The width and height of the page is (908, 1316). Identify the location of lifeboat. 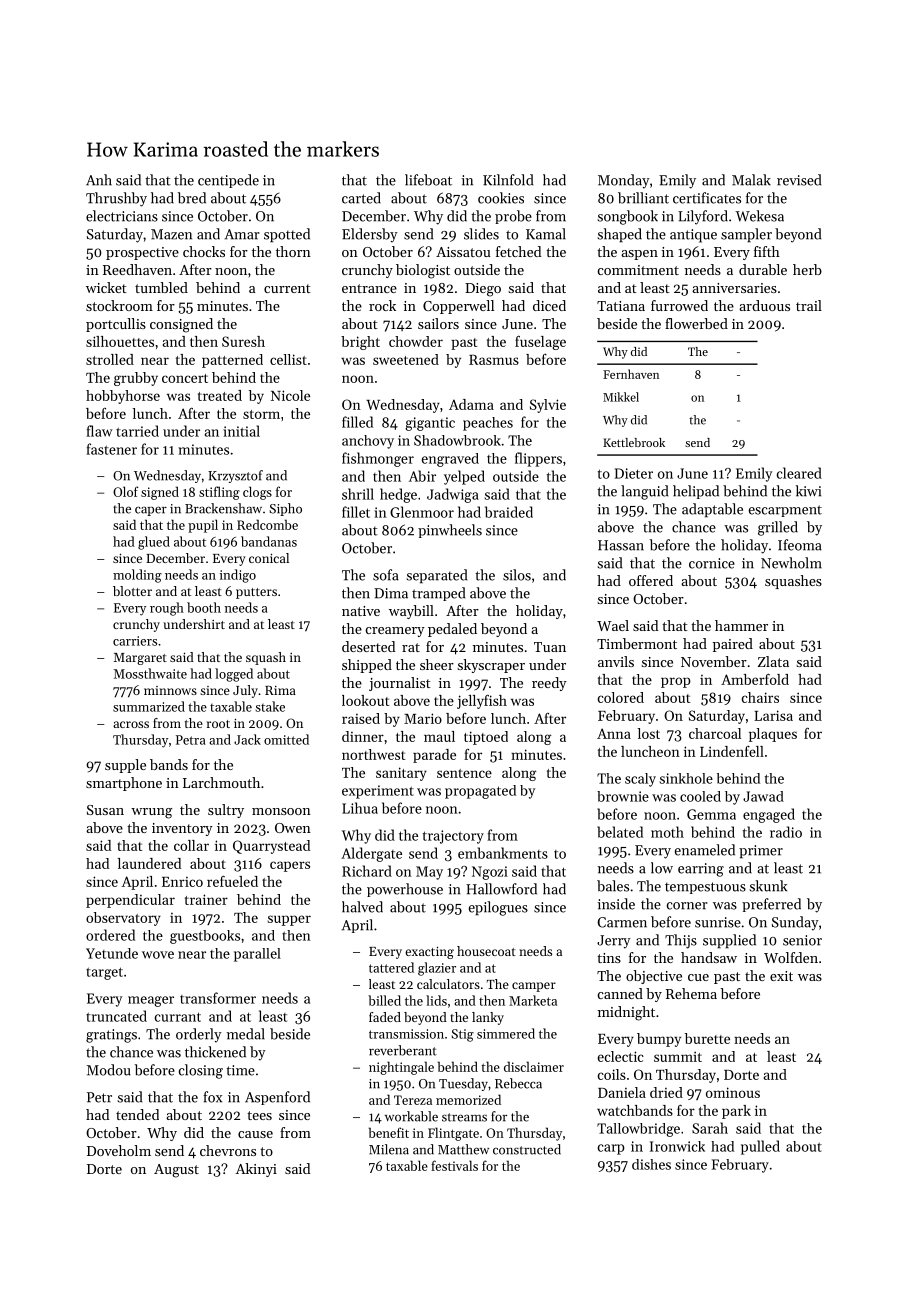
(428, 180).
